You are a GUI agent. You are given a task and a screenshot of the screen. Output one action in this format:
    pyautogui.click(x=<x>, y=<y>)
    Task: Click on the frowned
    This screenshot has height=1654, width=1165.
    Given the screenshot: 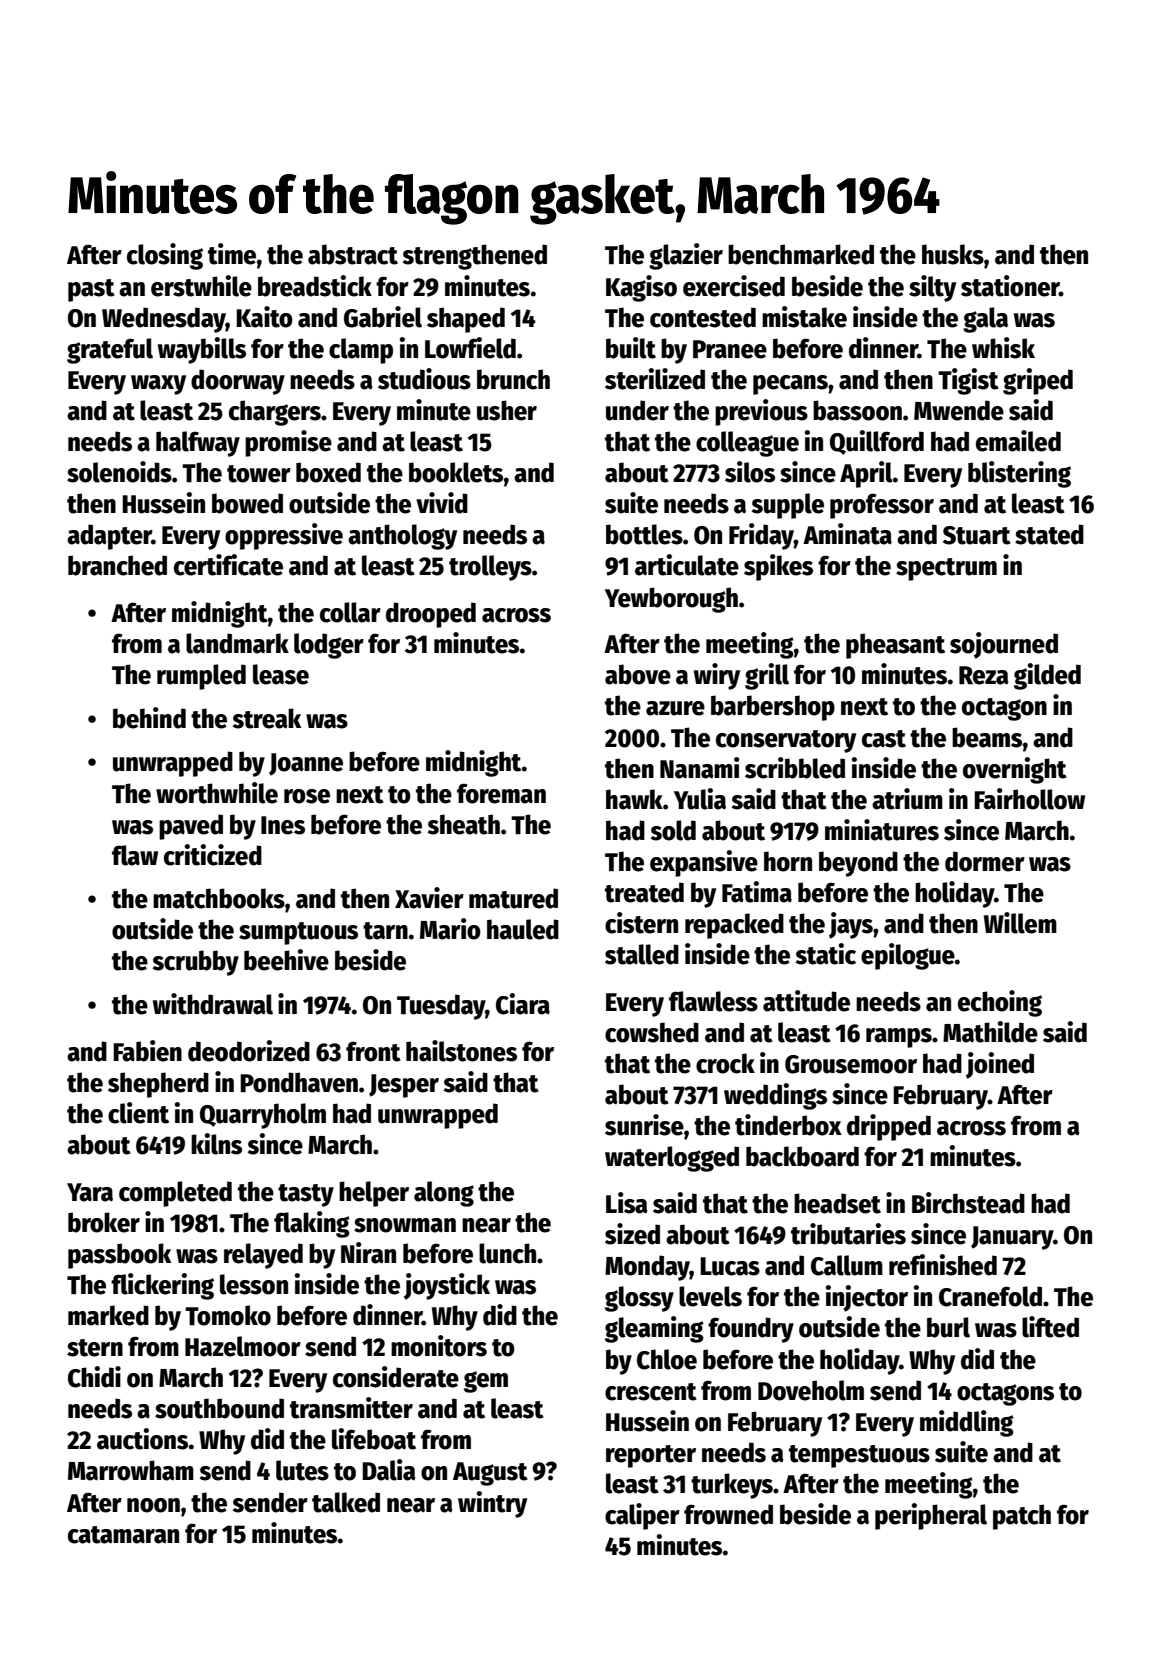 What is the action you would take?
    pyautogui.click(x=728, y=1514)
